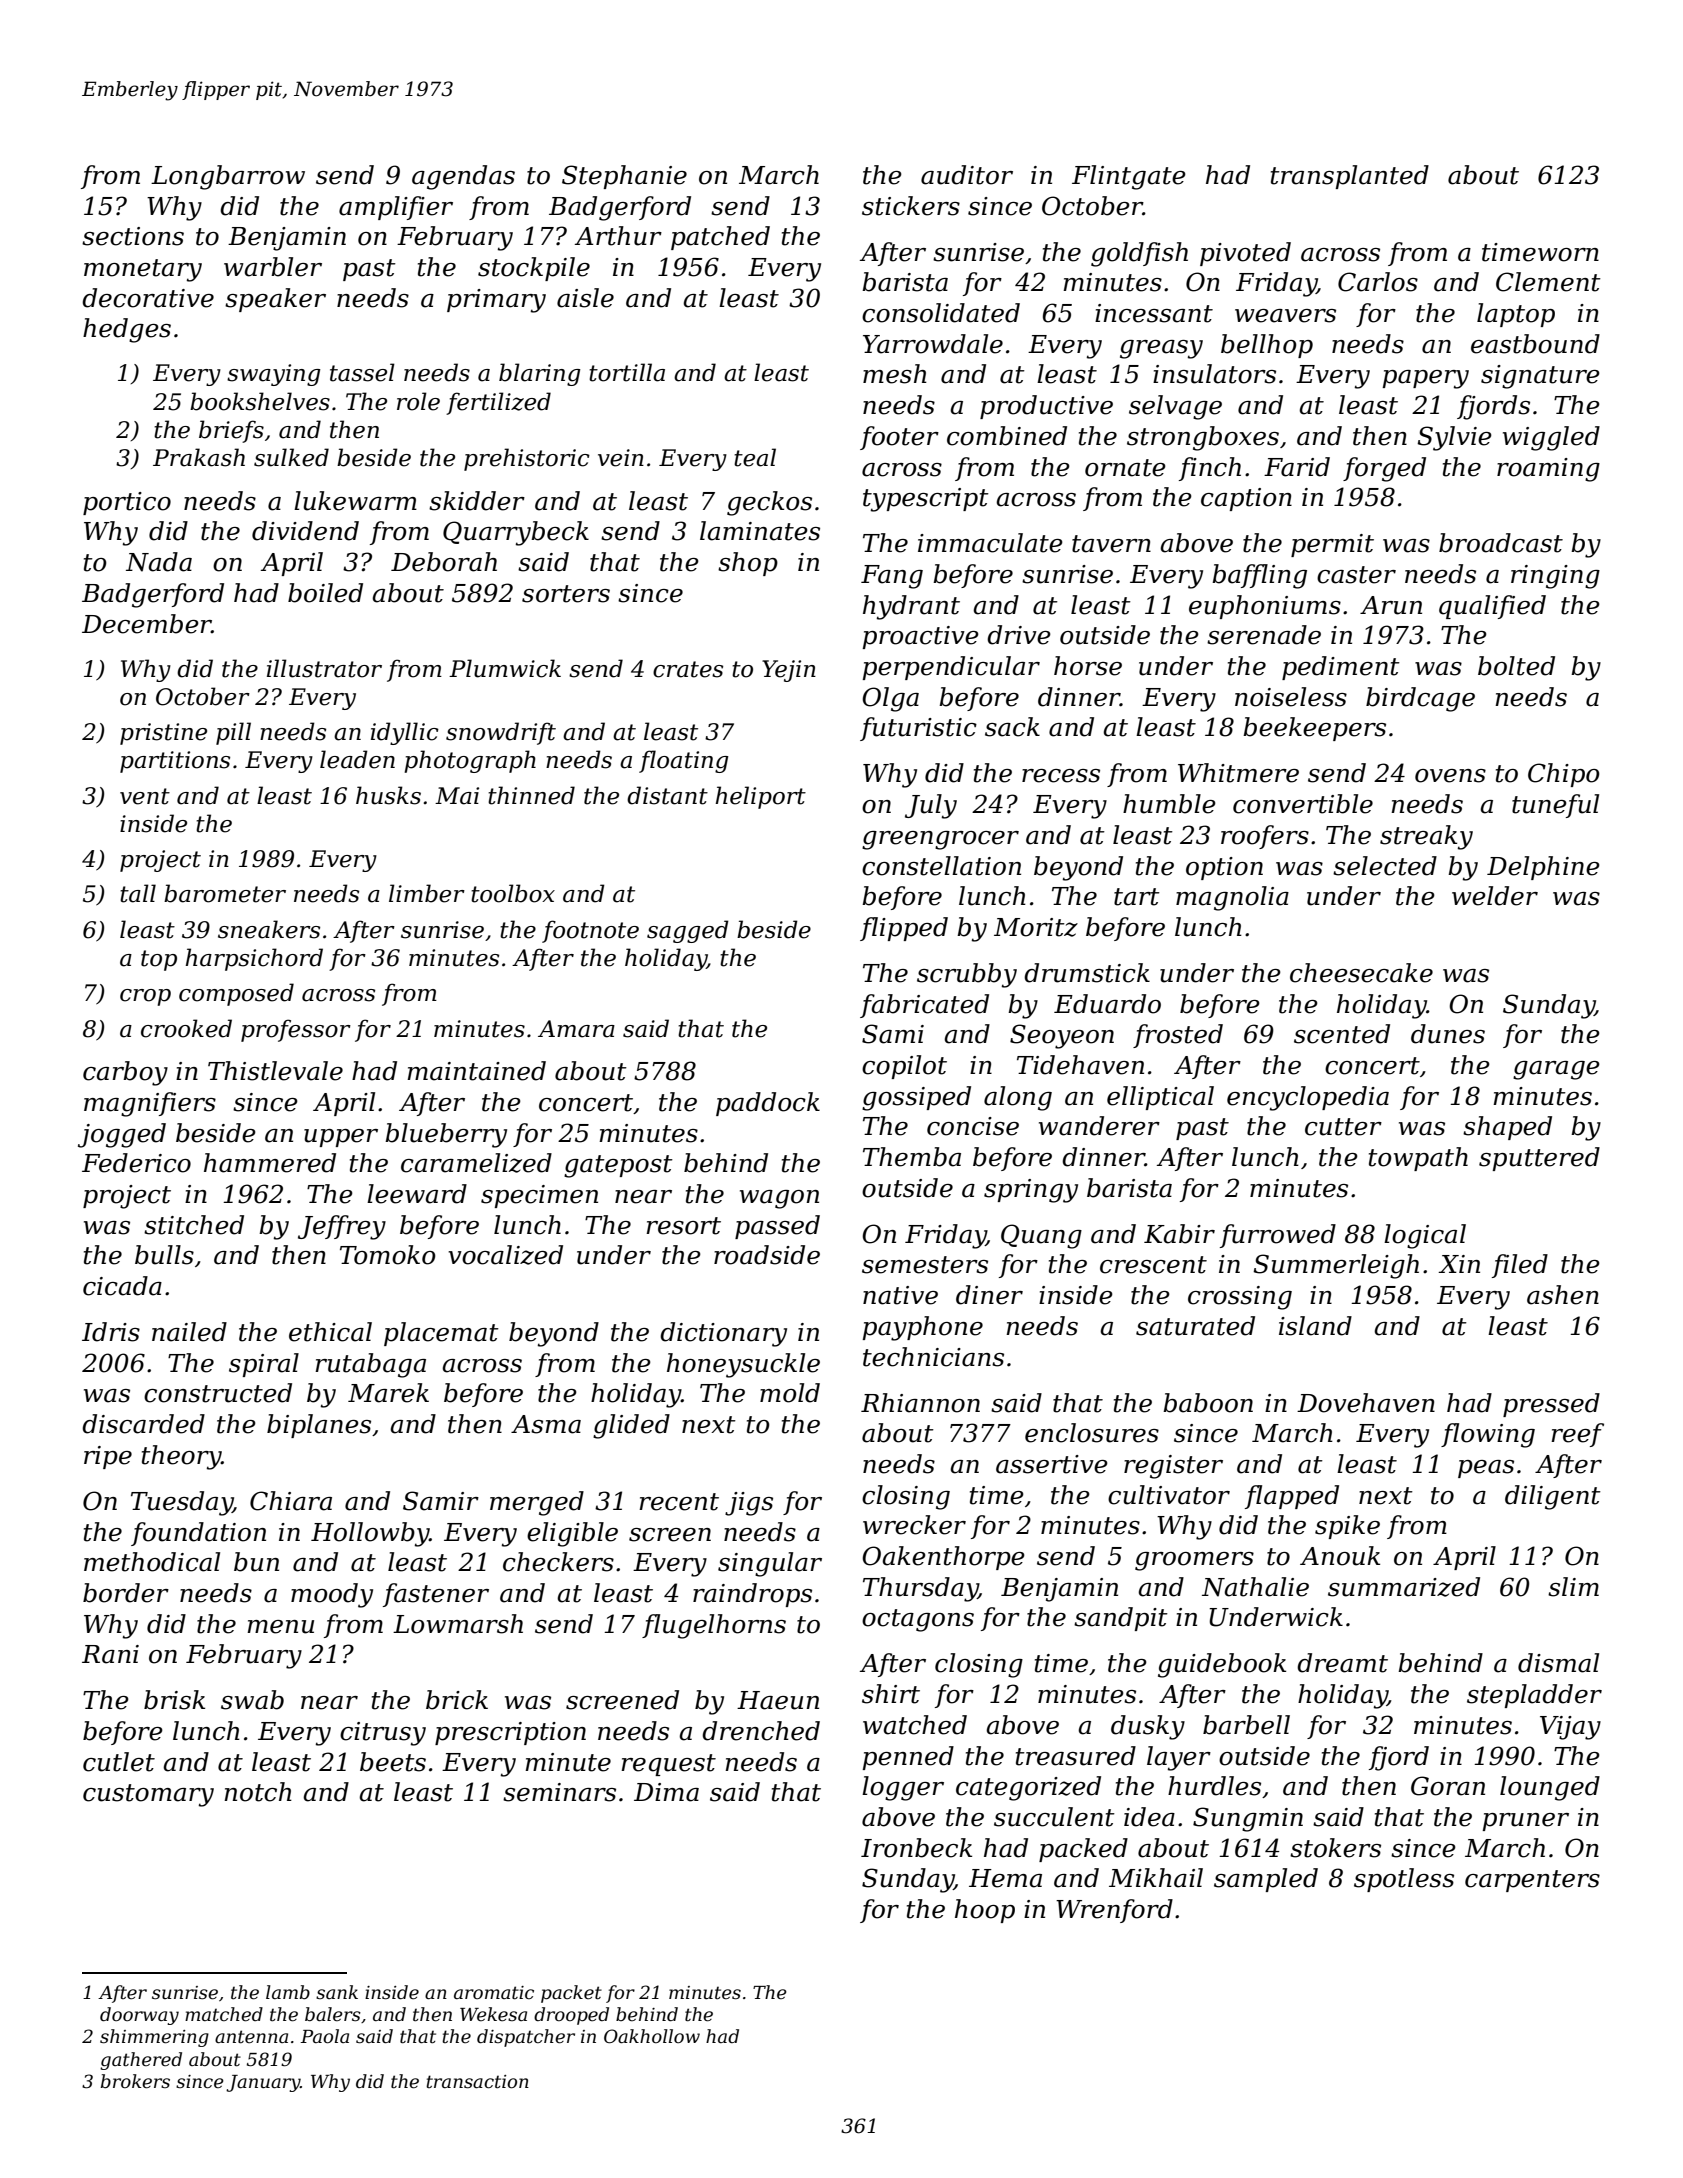 This screenshot has height=2178, width=1683. I want to click on singular, so click(770, 1564).
